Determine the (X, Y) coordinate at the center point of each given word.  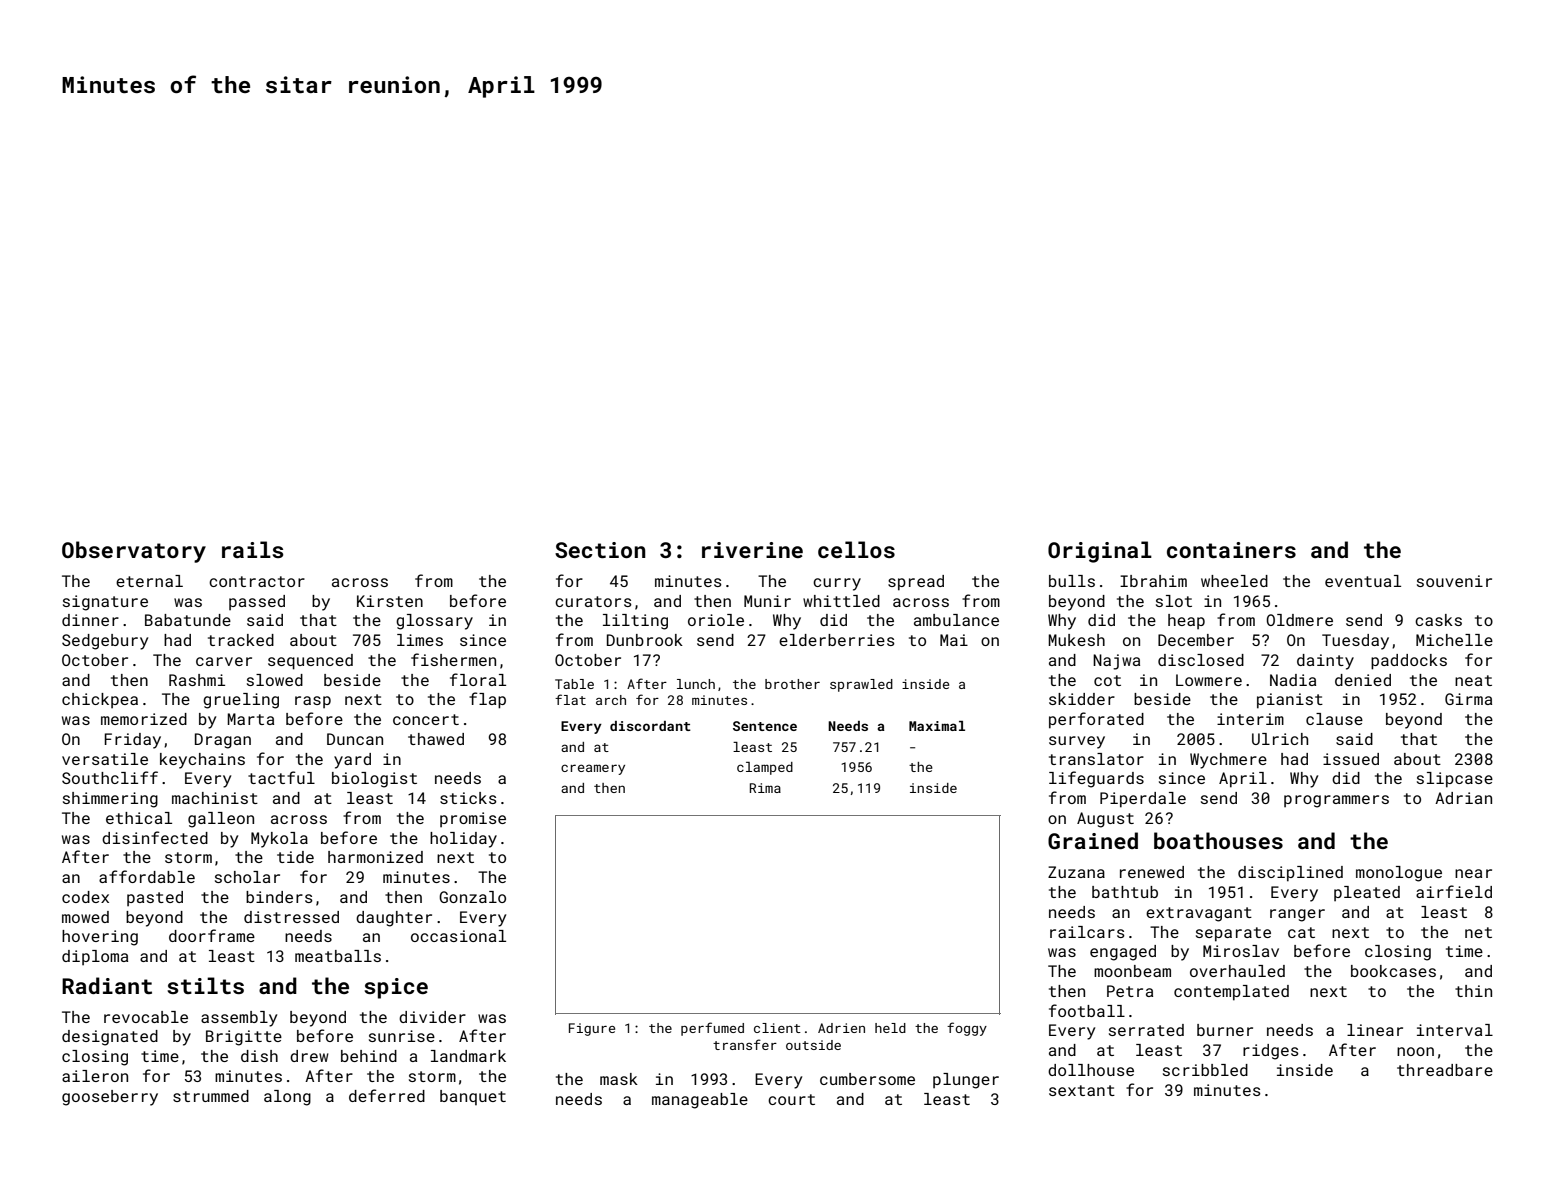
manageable (700, 1101)
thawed (436, 739)
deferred (387, 1095)
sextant (1082, 1090)
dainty (1325, 662)
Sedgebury (105, 642)
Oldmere (1299, 620)
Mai (954, 640)
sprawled (861, 685)
